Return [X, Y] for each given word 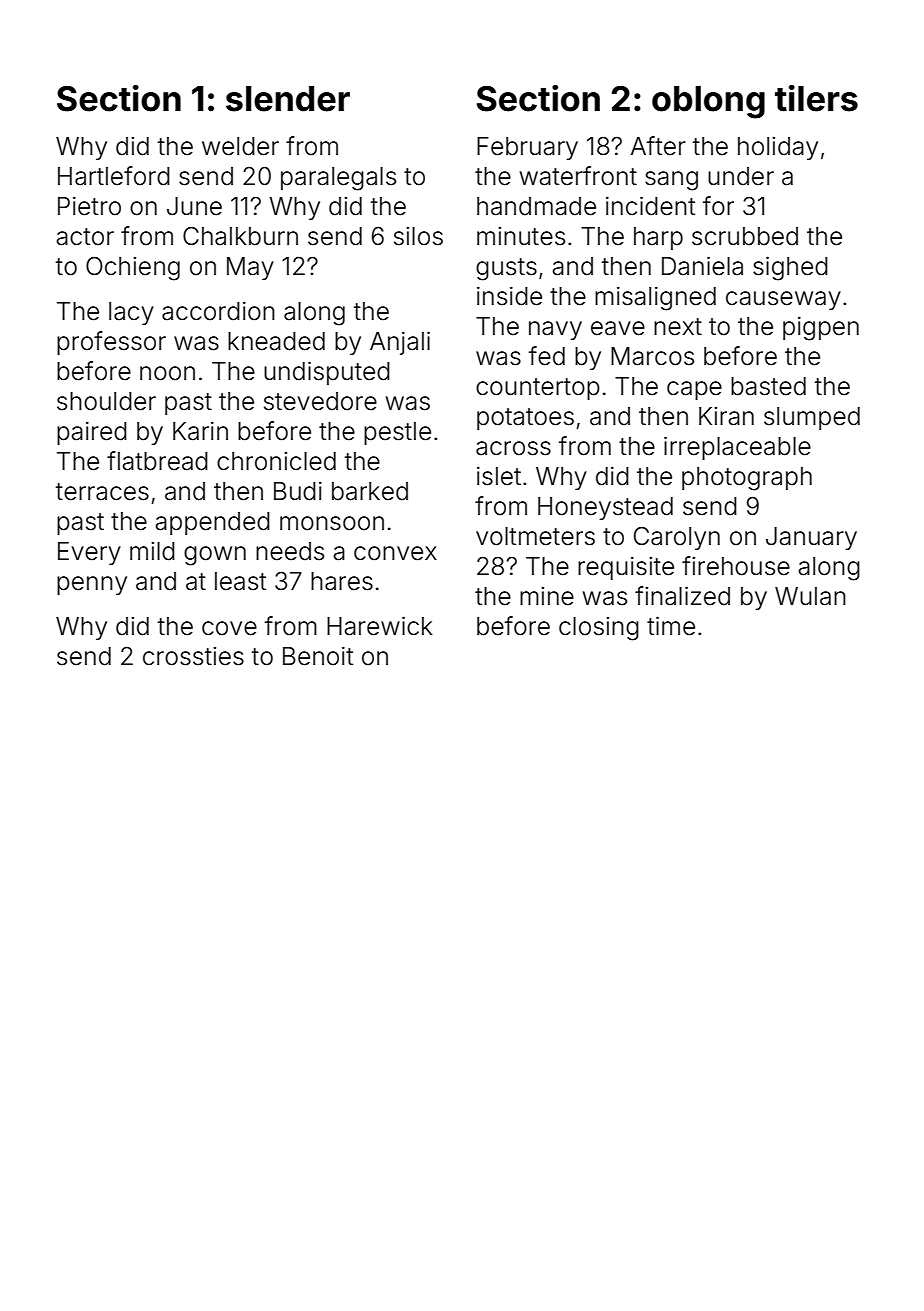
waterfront [578, 176]
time [671, 626]
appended [213, 523]
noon [167, 373]
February [527, 148]
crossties [193, 656]
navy [555, 330]
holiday [778, 148]
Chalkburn [240, 236]
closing [599, 629]
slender [288, 99]
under [741, 176]
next [678, 327]
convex [395, 553]
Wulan [810, 596]
